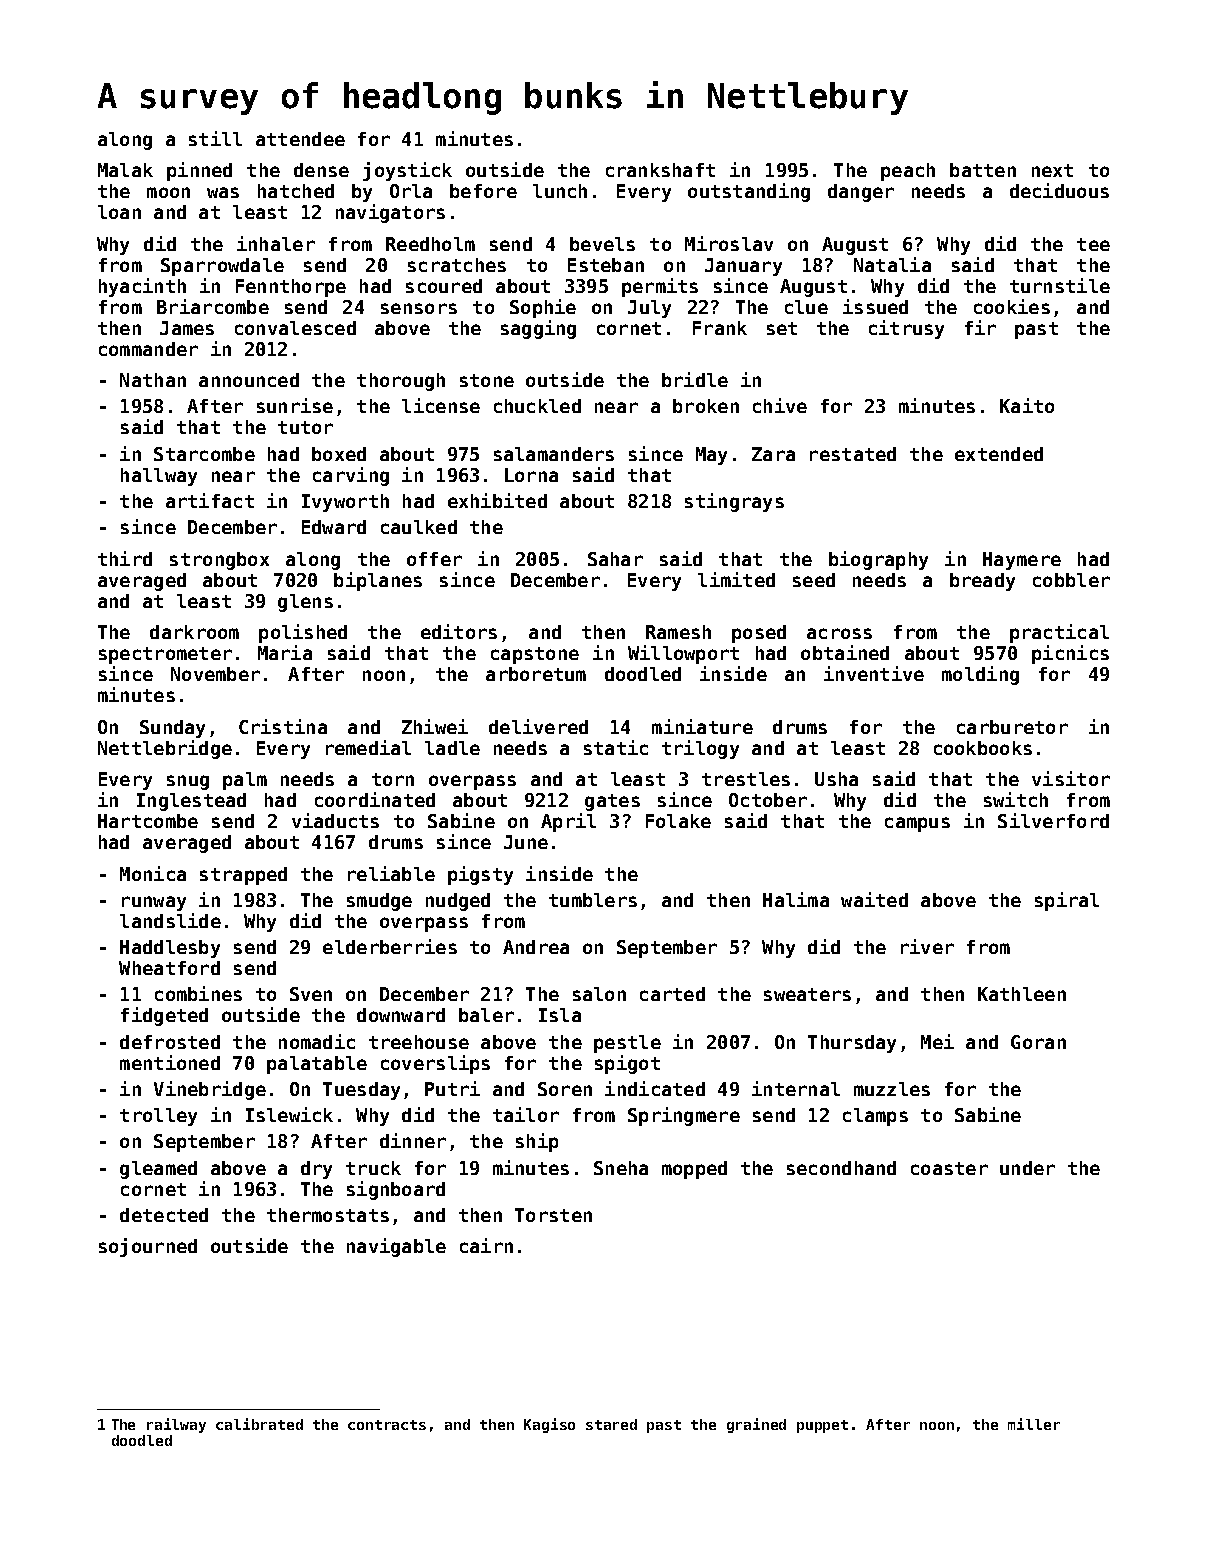  Describe the element at coordinates (142, 287) in the image. I see `hyacinth` at that location.
